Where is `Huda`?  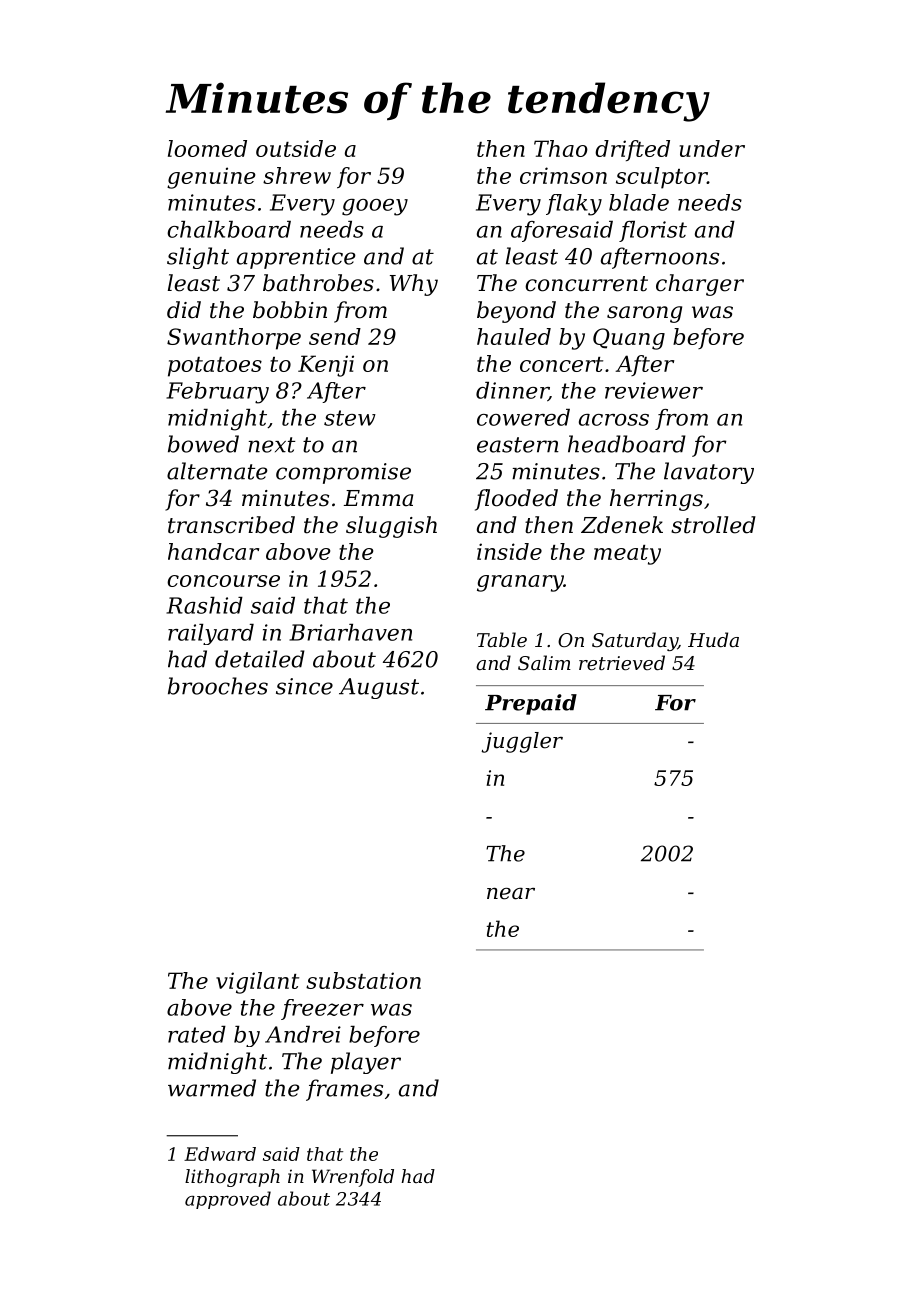
Huda is located at coordinates (713, 639).
